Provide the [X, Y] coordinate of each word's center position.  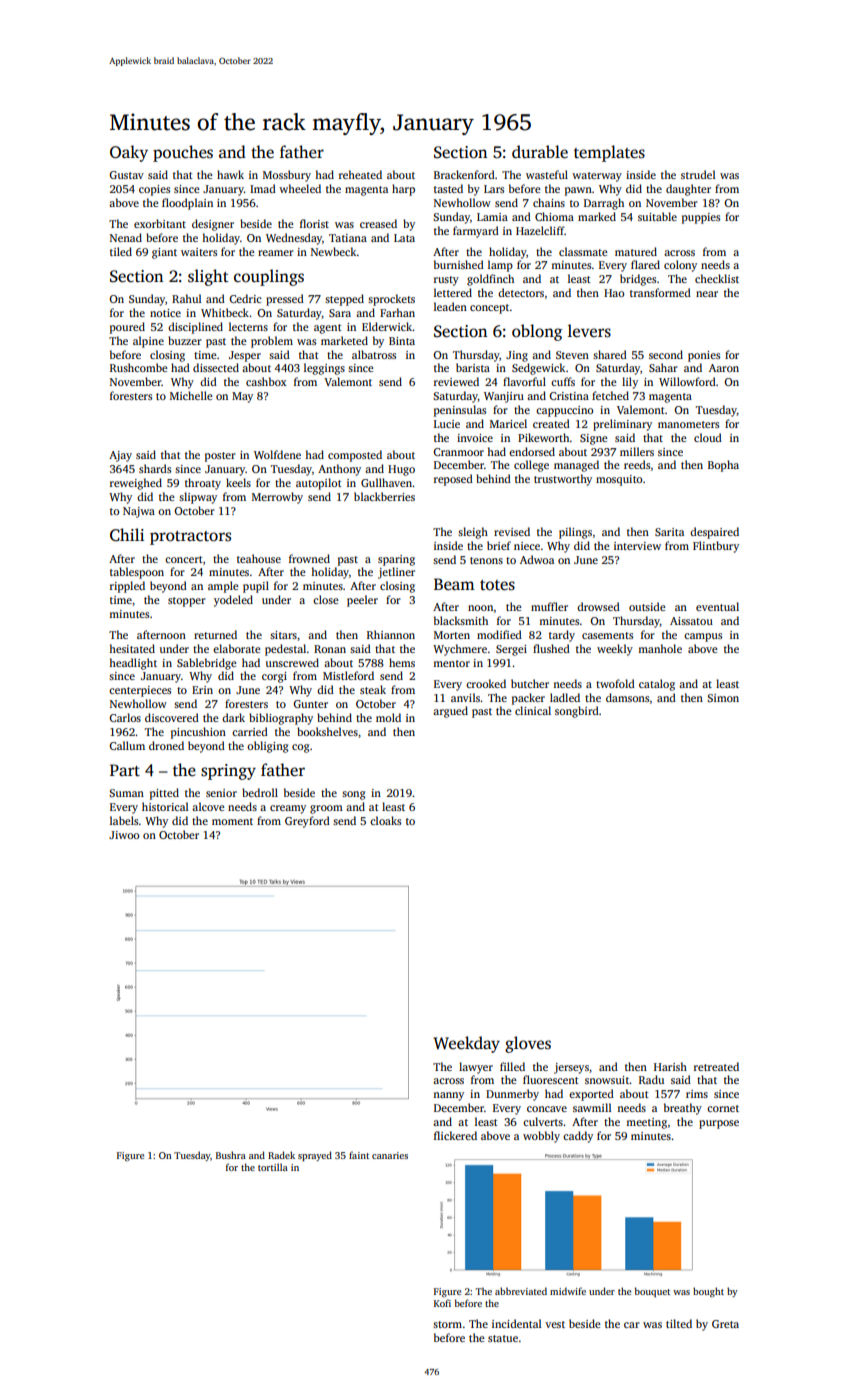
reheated [360, 174]
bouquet [652, 1292]
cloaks [385, 820]
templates [609, 153]
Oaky [129, 153]
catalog [657, 685]
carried [250, 731]
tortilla [273, 1167]
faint [359, 1155]
